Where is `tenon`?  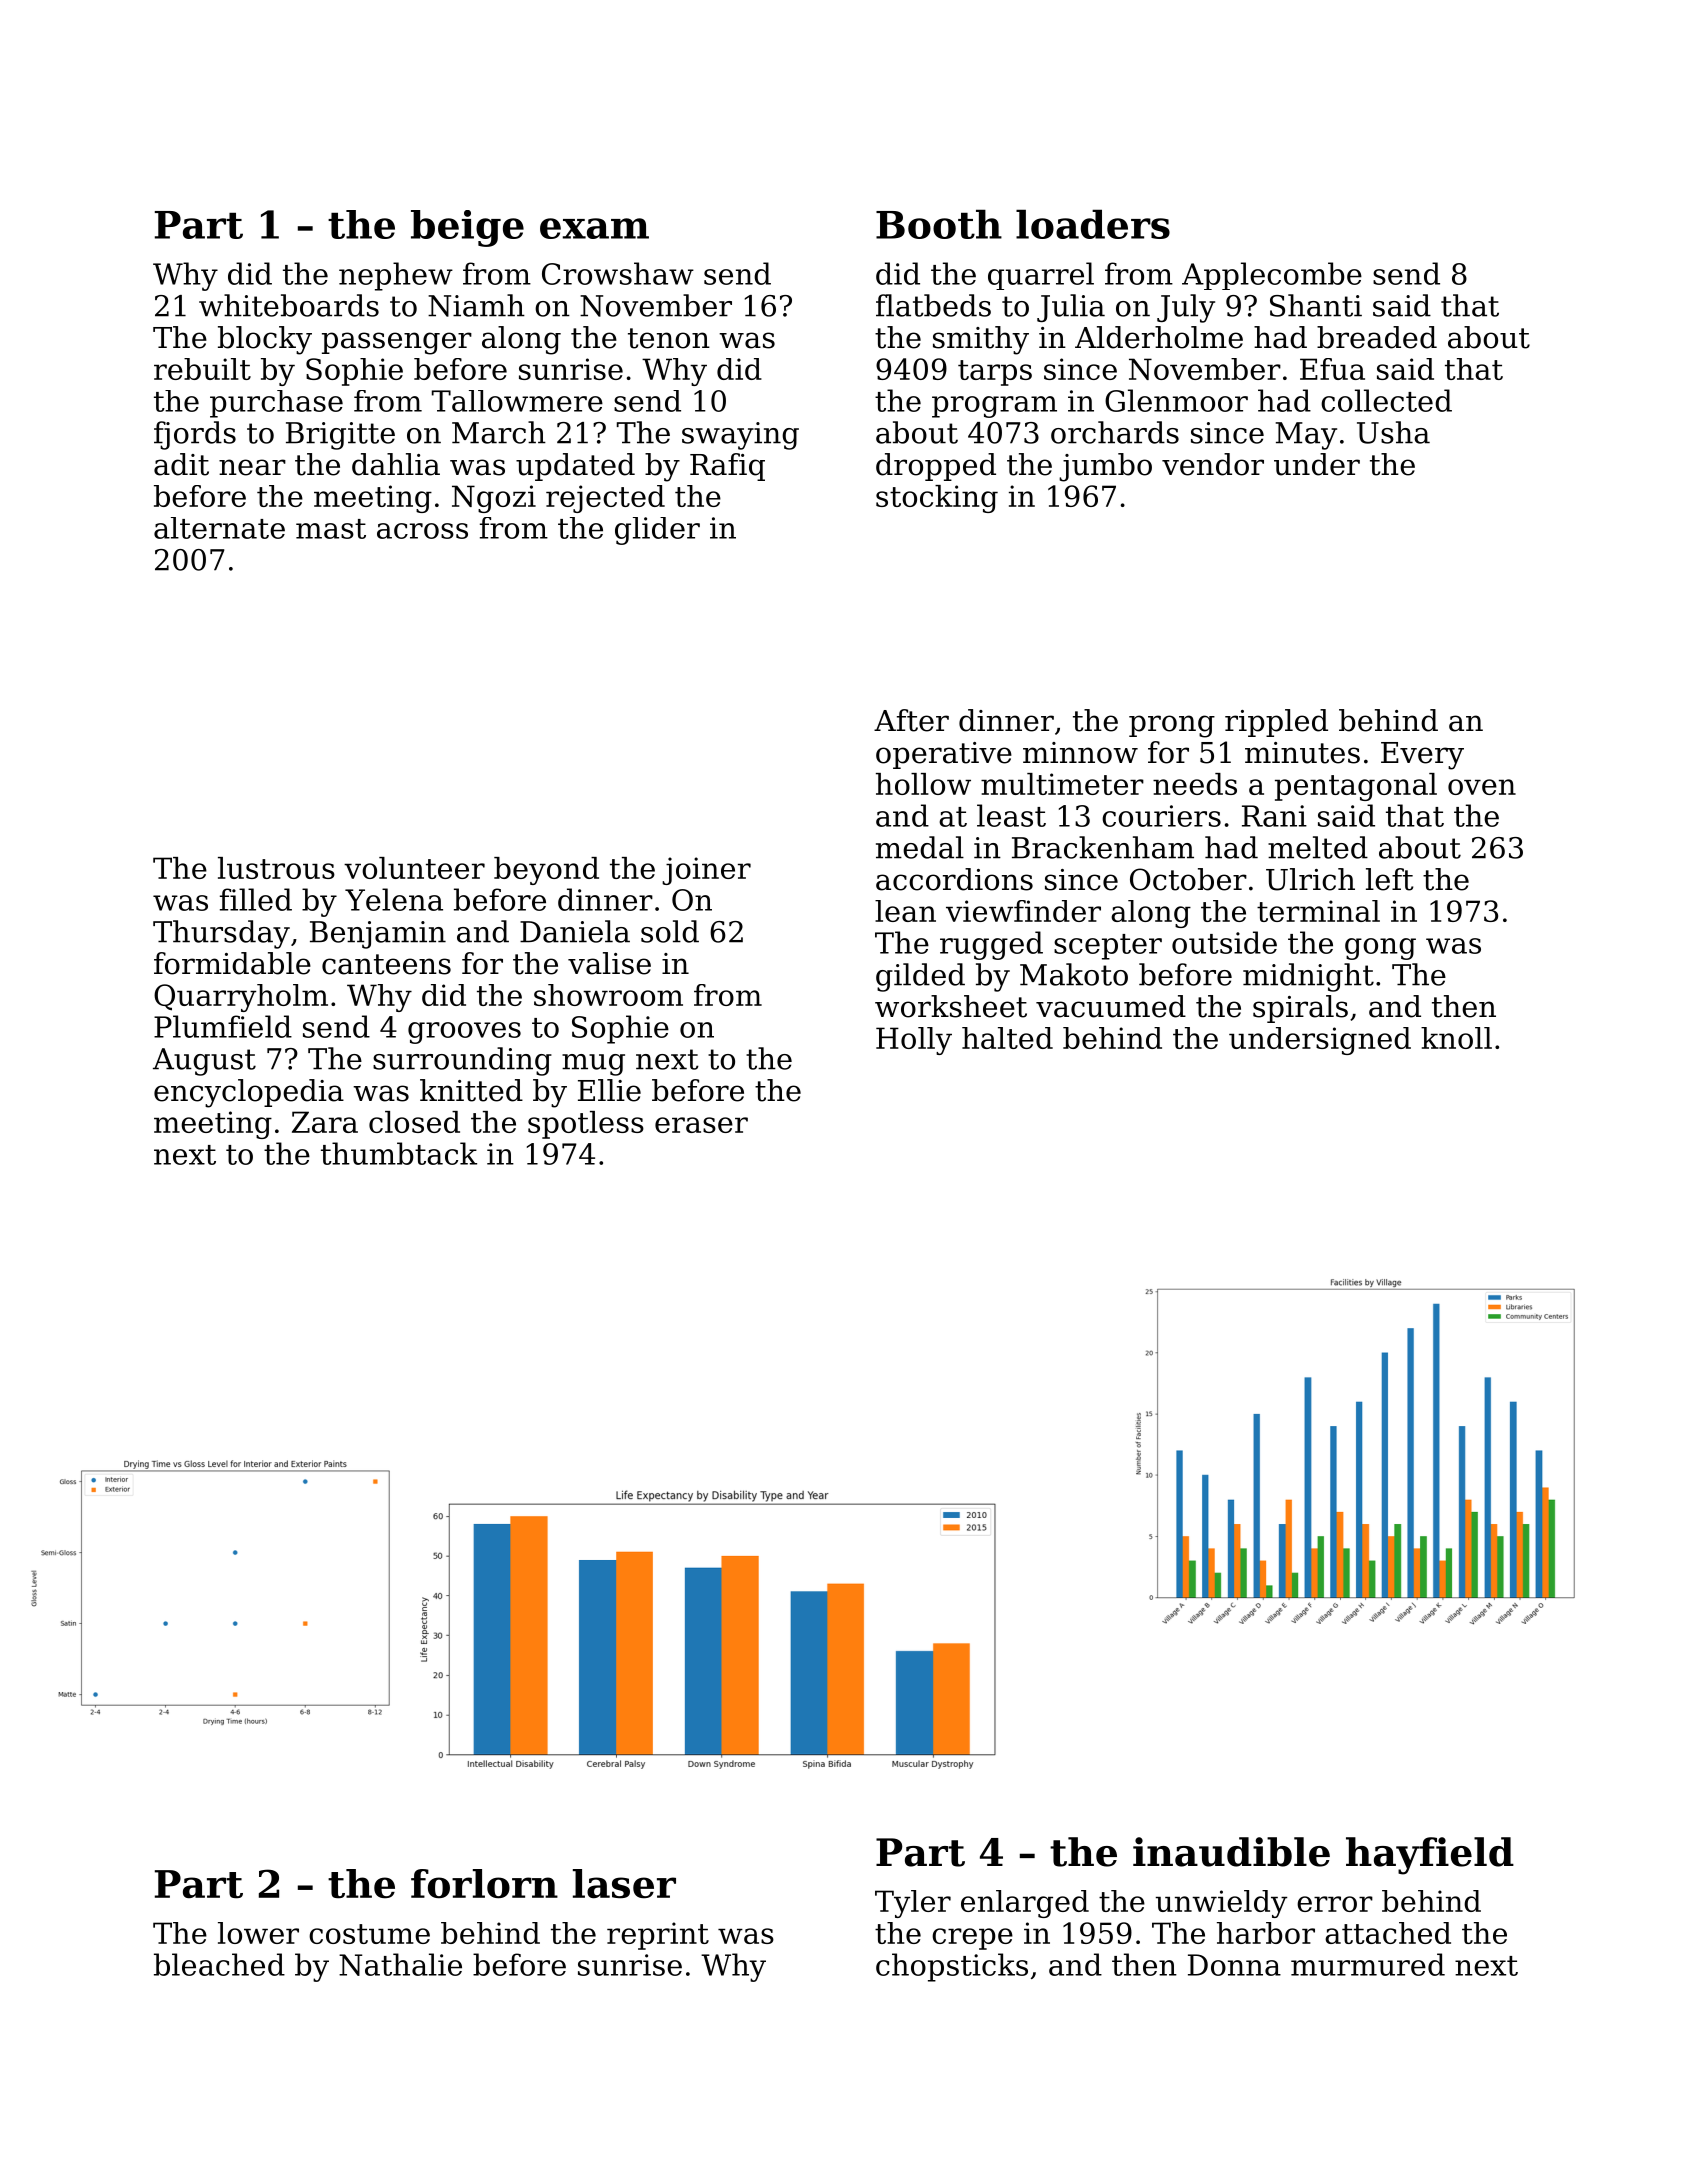
tenon is located at coordinates (669, 338).
